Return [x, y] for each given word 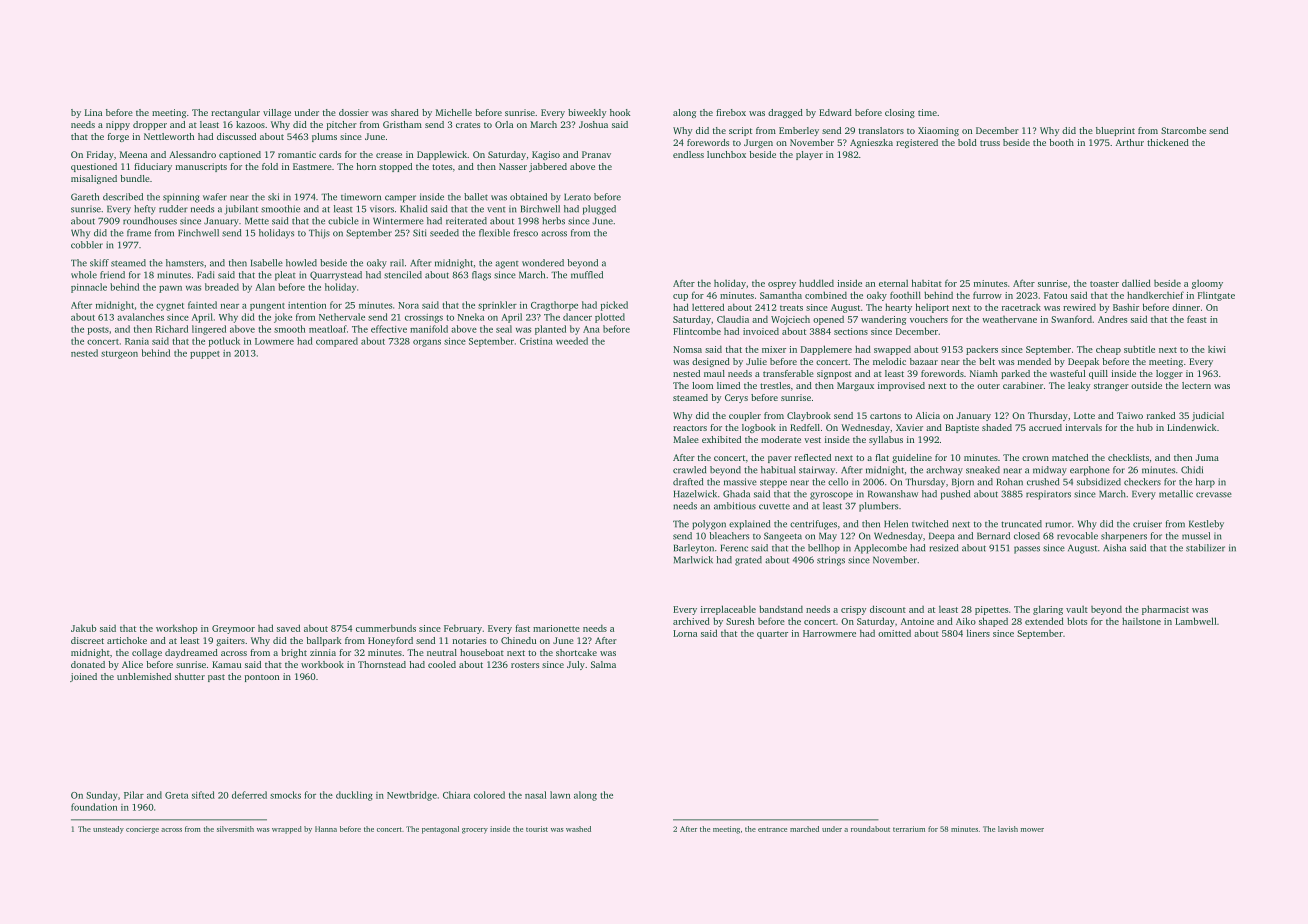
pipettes [991, 610]
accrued [1045, 427]
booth [1061, 142]
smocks [285, 795]
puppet [205, 355]
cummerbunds [386, 628]
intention [307, 305]
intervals [1083, 427]
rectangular [235, 113]
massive [740, 482]
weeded [572, 341]
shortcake [576, 652]
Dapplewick [442, 155]
